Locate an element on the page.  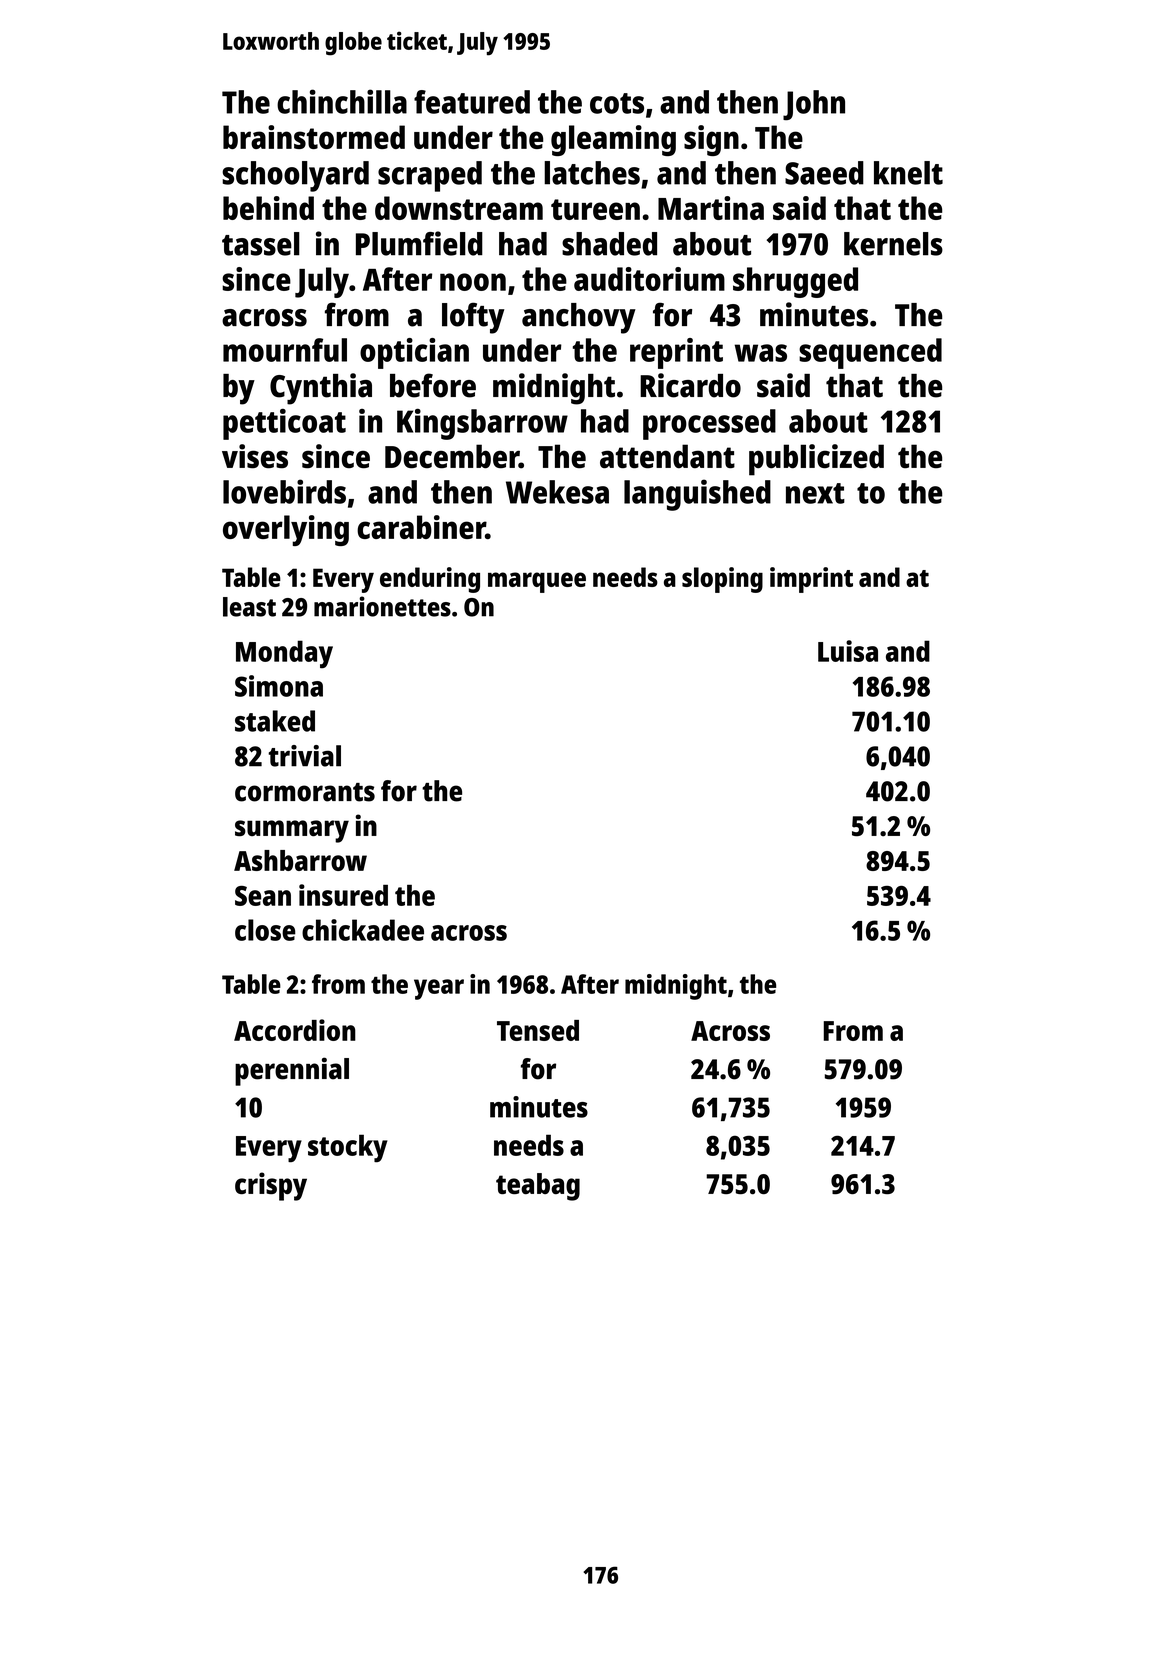
Cynthia is located at coordinates (321, 389).
